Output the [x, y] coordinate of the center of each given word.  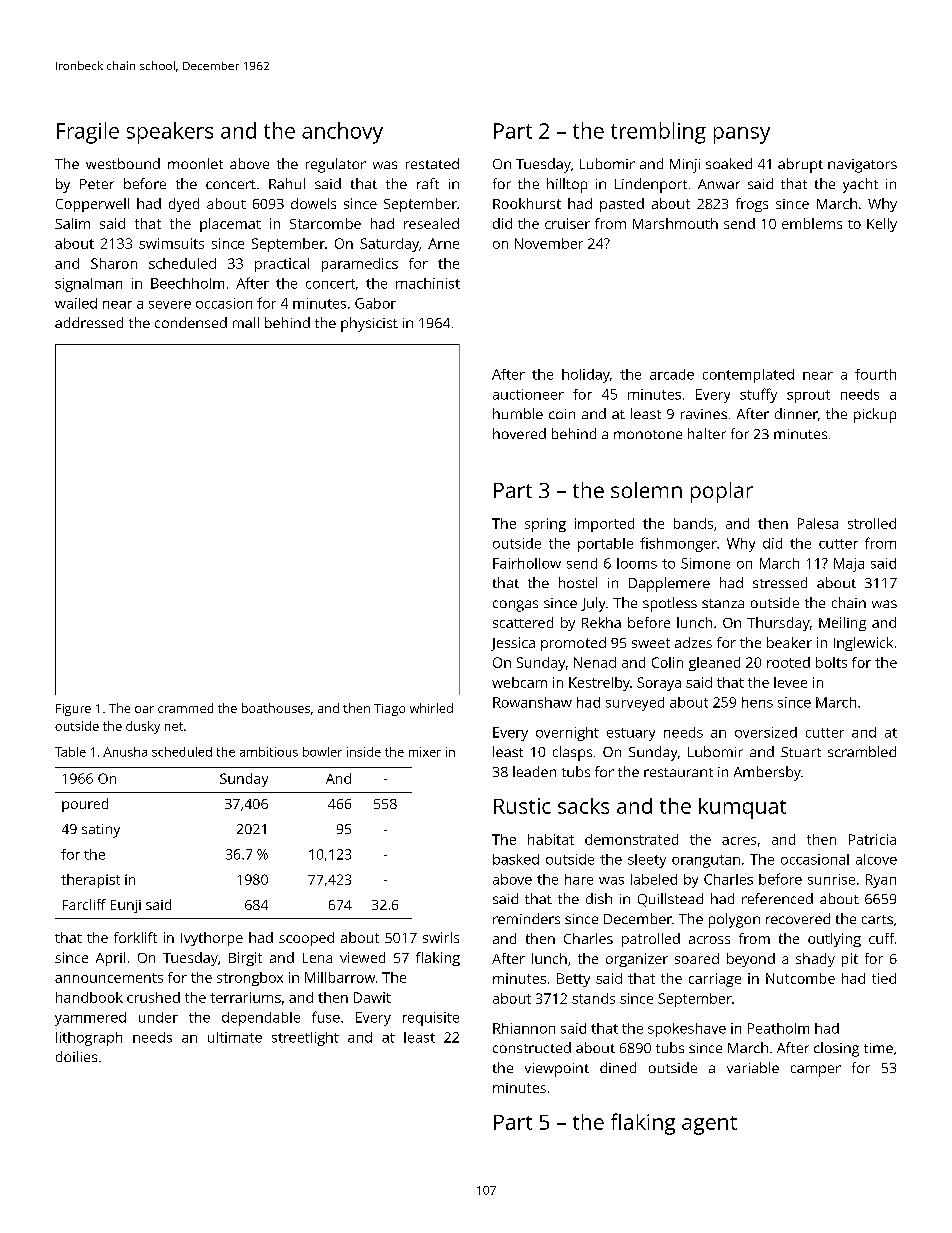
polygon [734, 920]
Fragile [88, 133]
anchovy [342, 133]
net [174, 726]
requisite [431, 1019]
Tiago [389, 710]
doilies [76, 1056]
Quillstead [670, 900]
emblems [812, 223]
